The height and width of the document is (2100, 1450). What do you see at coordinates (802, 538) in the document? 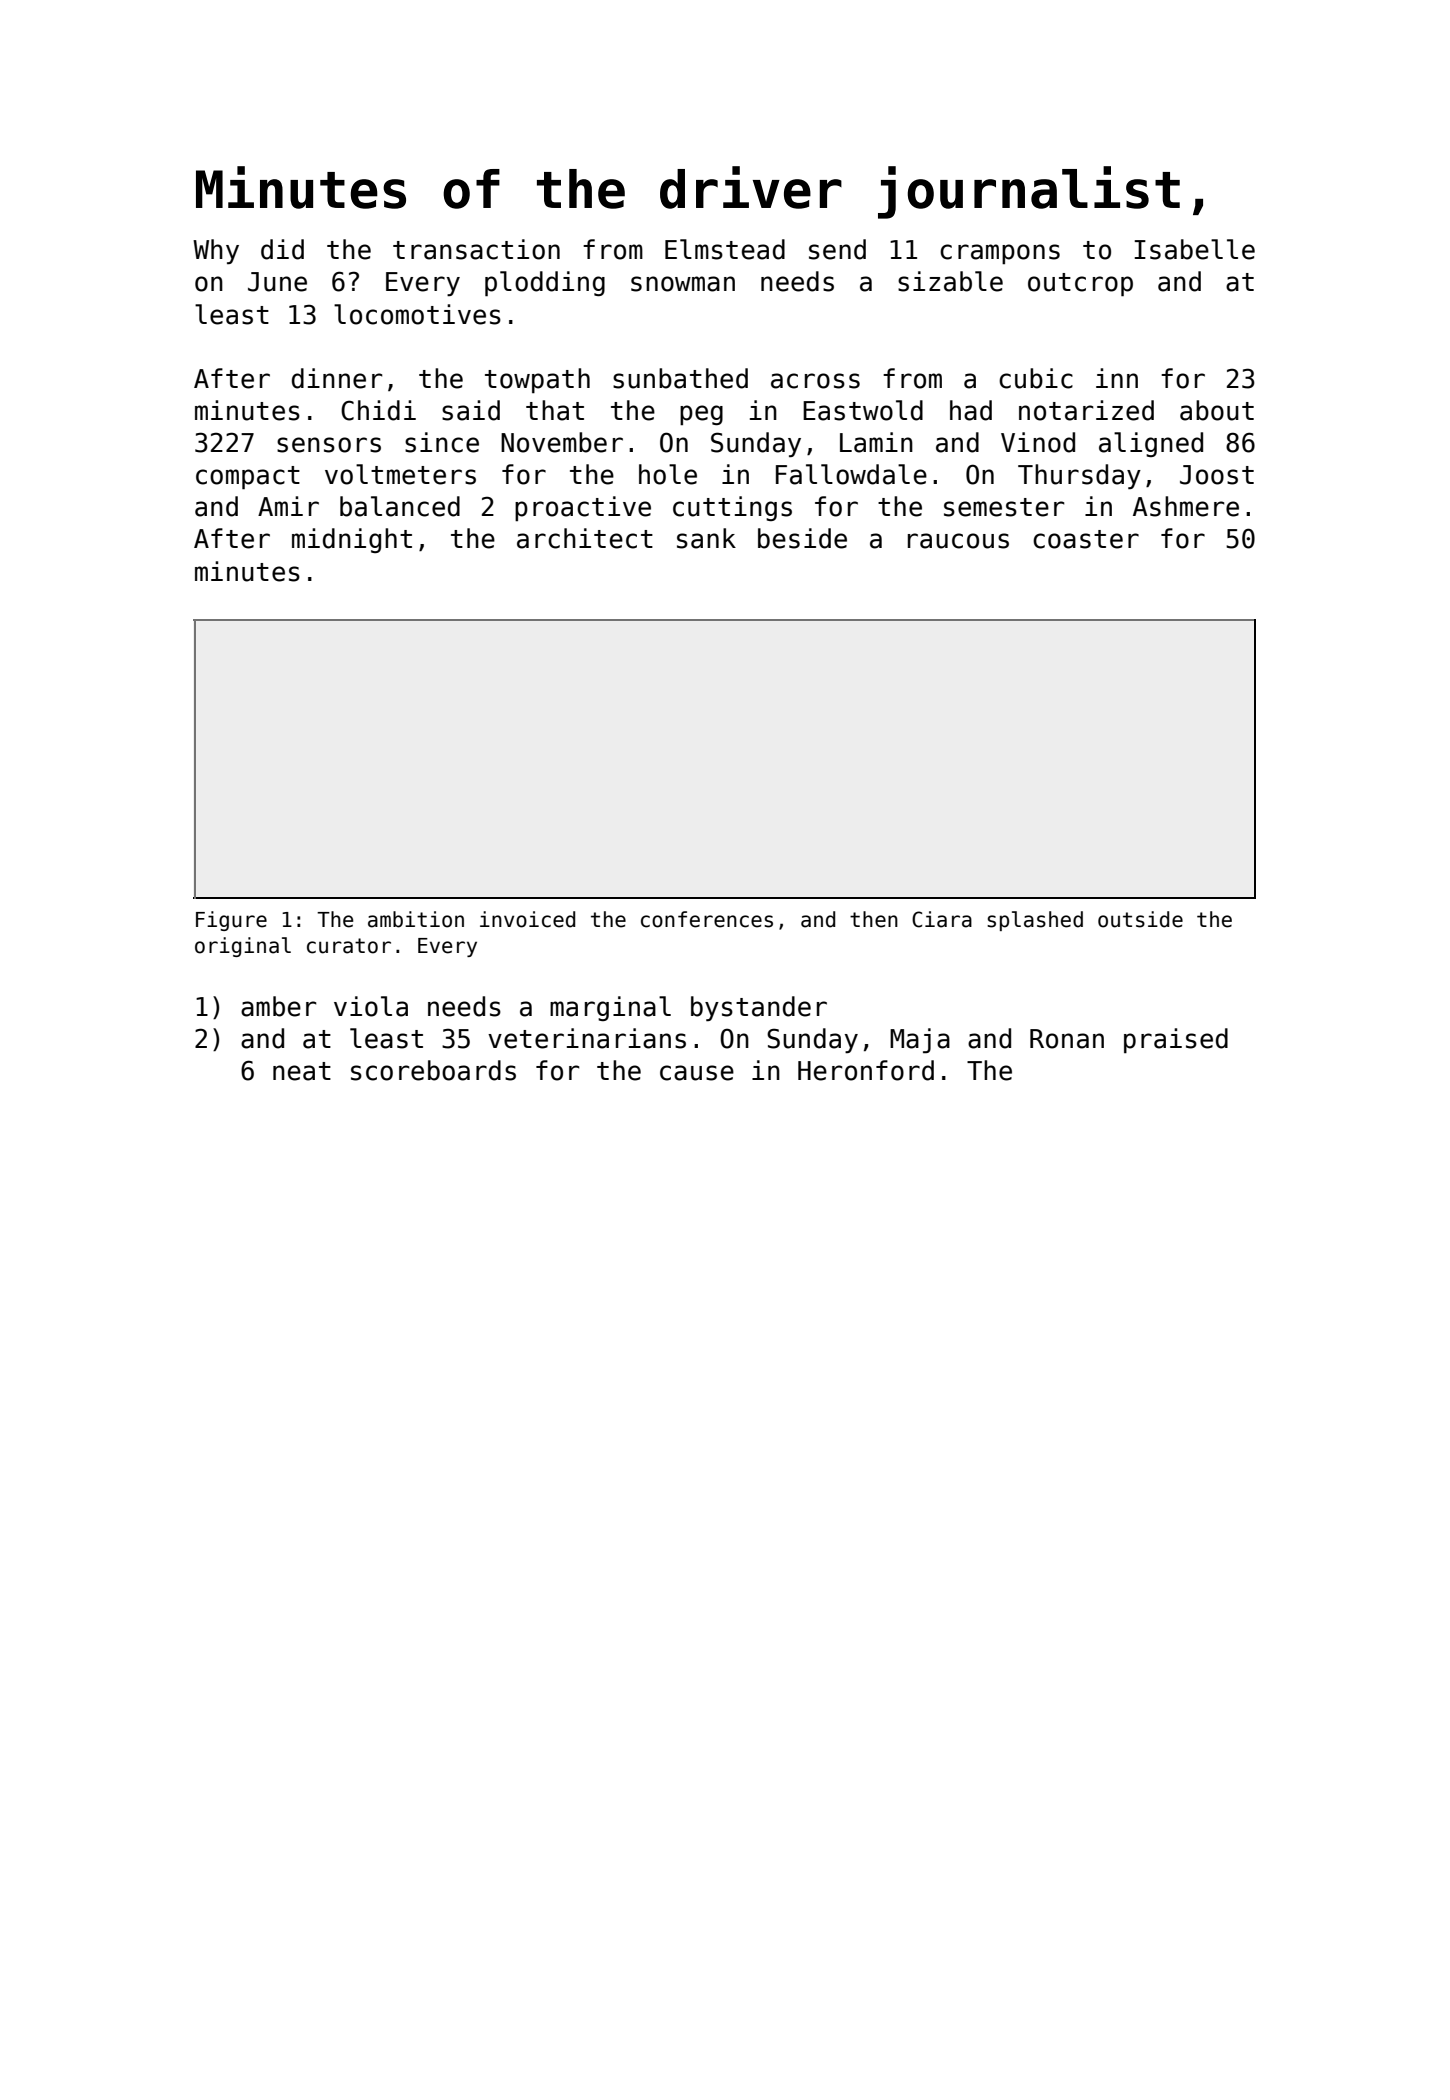
I see `beside` at bounding box center [802, 538].
